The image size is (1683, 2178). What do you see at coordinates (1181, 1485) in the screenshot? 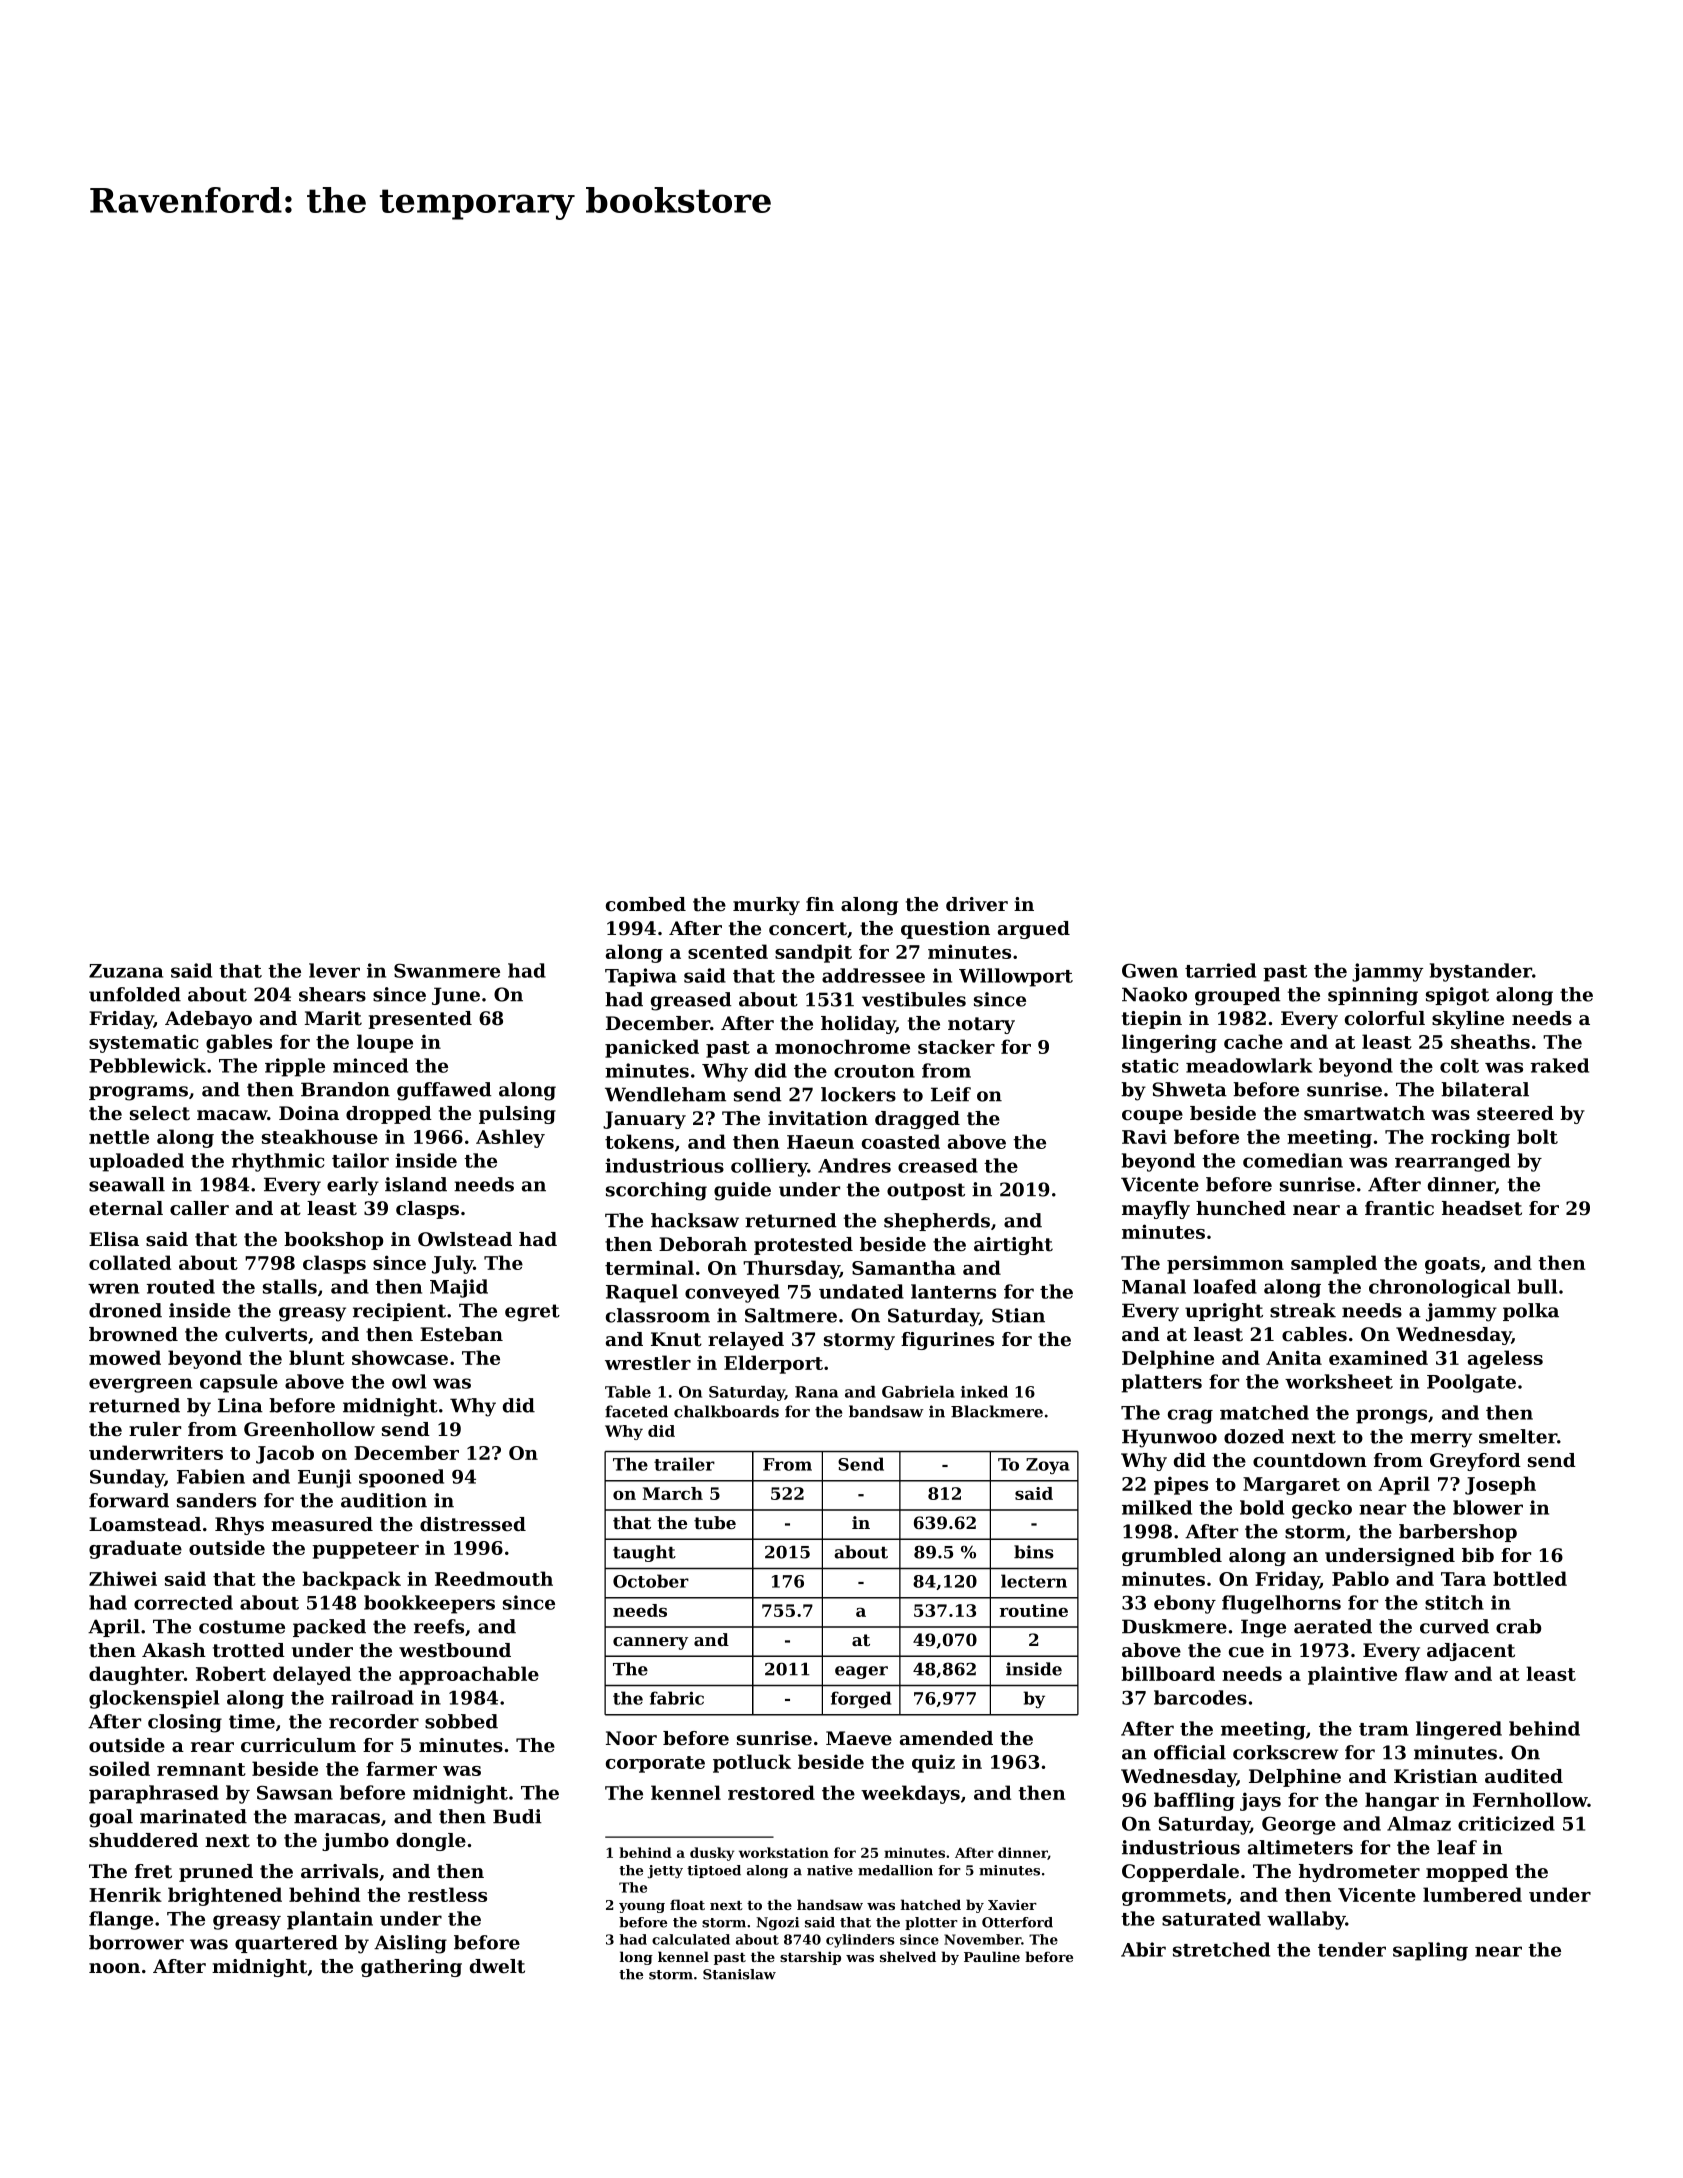
I see `pipes` at bounding box center [1181, 1485].
